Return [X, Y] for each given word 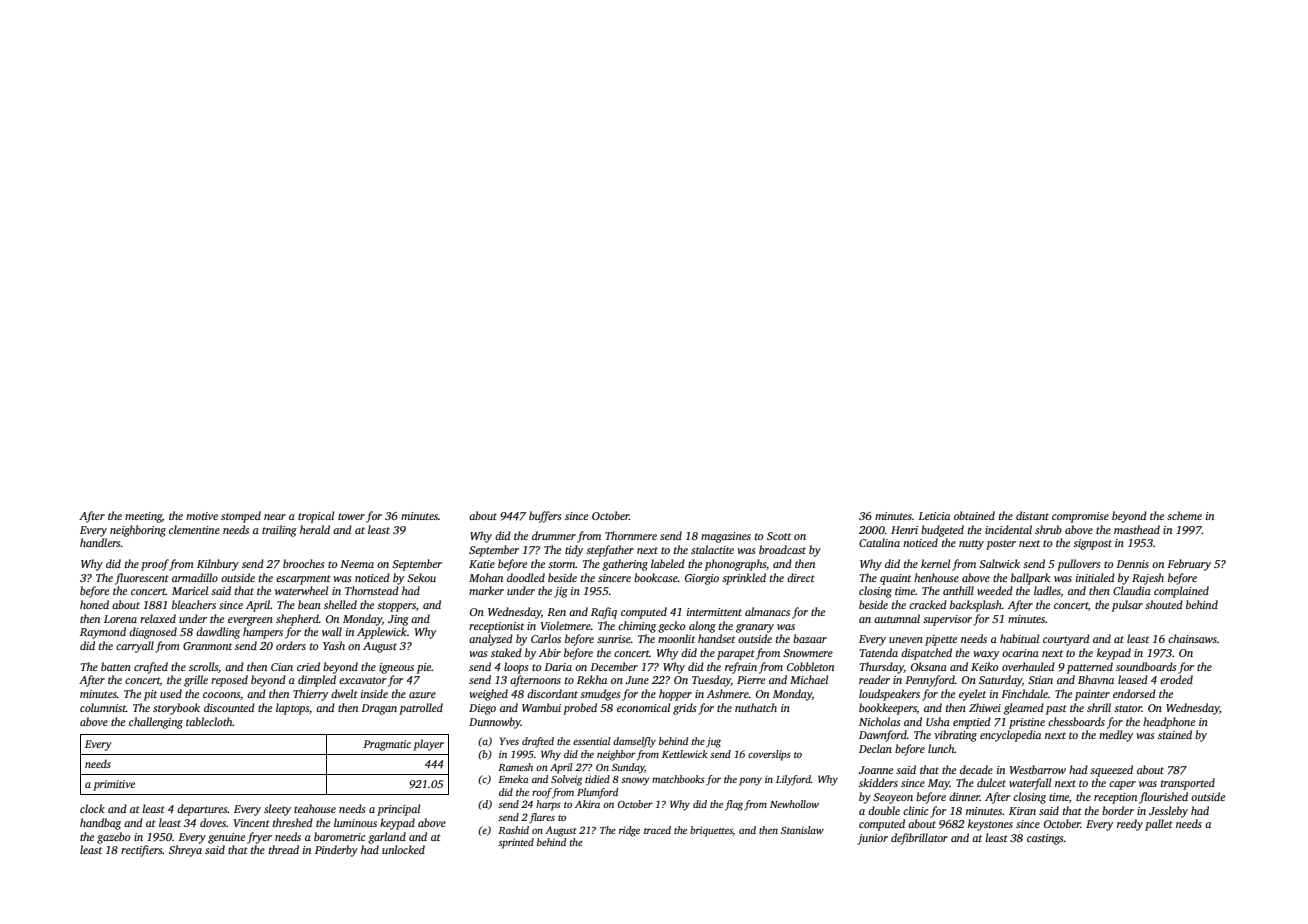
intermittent [714, 612]
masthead [1137, 529]
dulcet [991, 782]
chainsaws [1192, 638]
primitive [114, 785]
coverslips [769, 755]
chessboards [1076, 721]
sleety [277, 810]
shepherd [297, 620]
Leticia [934, 516]
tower [351, 516]
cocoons [221, 695]
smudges [600, 695]
